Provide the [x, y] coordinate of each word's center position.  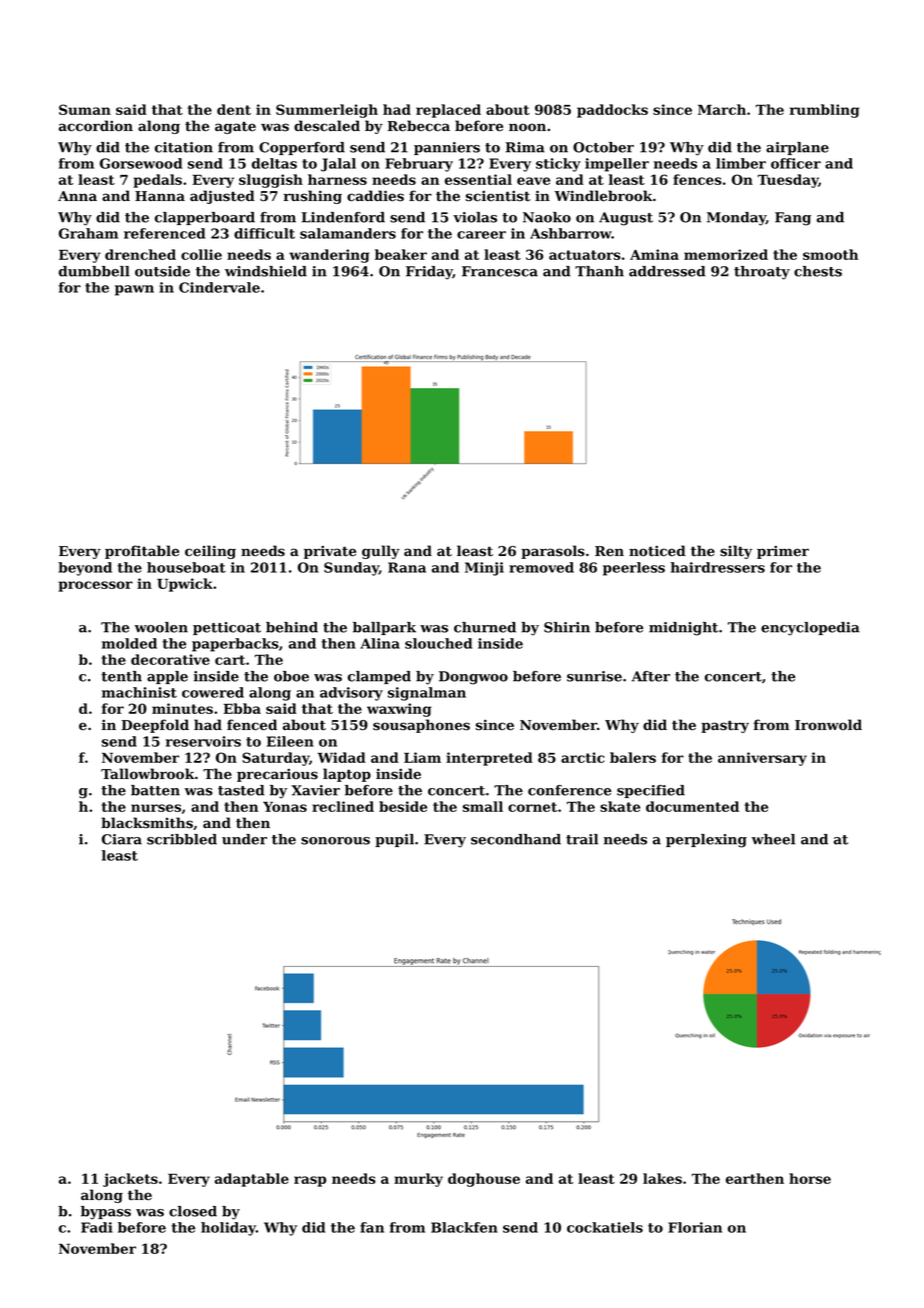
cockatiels [605, 1227]
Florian [695, 1227]
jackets [130, 1180]
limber [741, 163]
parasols [553, 552]
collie [201, 254]
